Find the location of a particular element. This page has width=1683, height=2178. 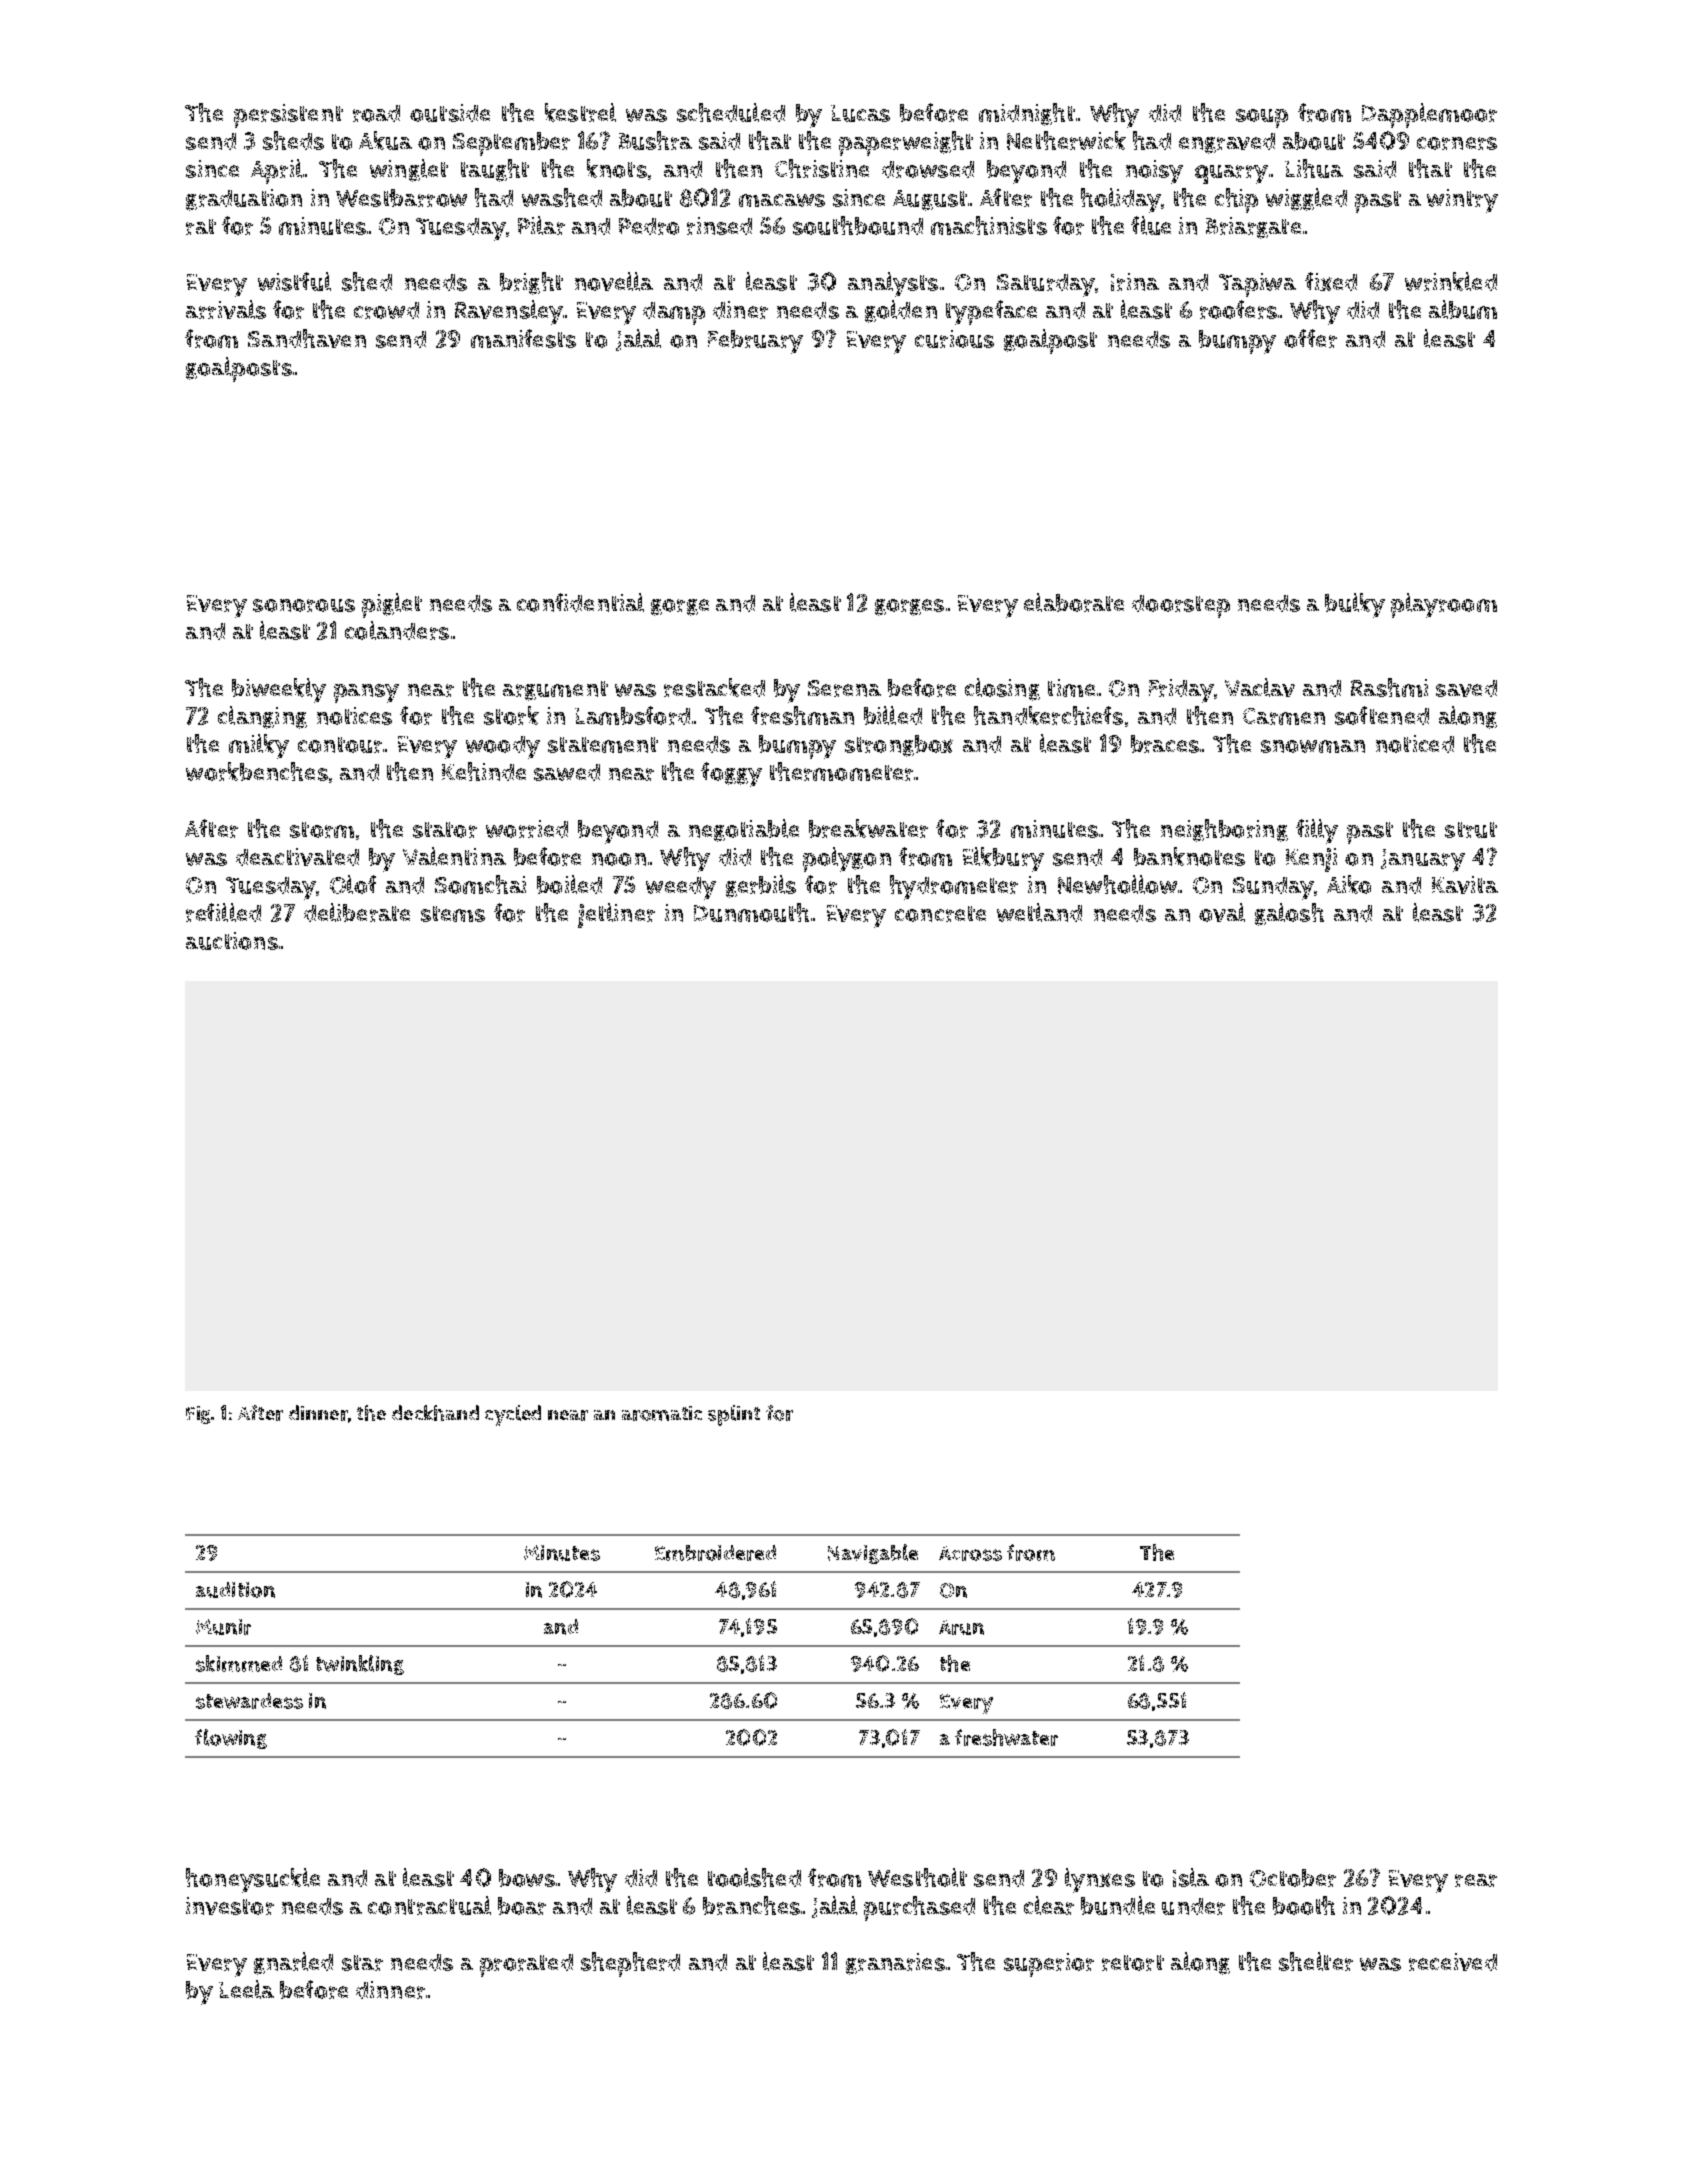

wiggled is located at coordinates (1306, 199).
